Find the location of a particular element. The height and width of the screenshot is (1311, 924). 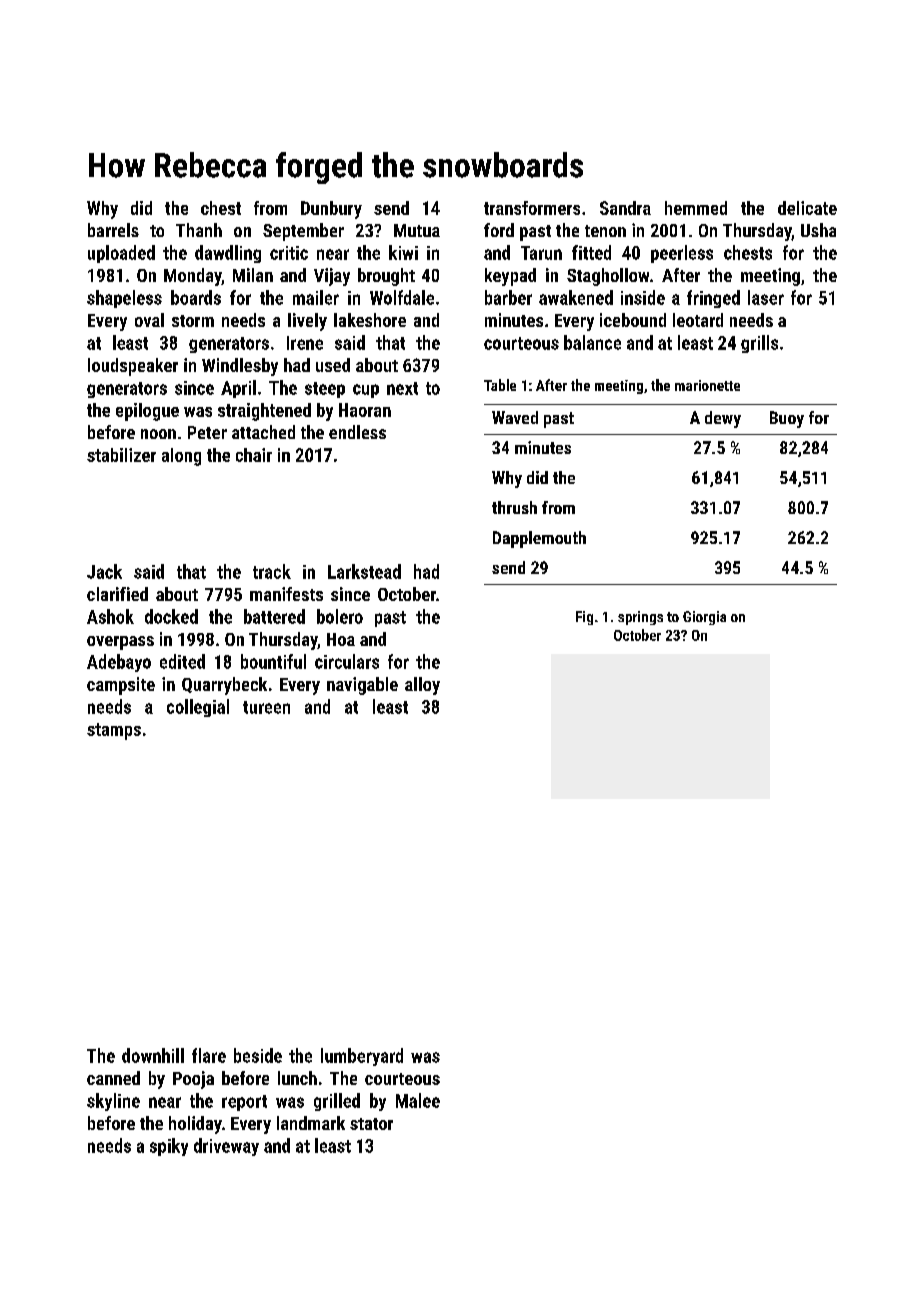

stator is located at coordinates (371, 1124).
